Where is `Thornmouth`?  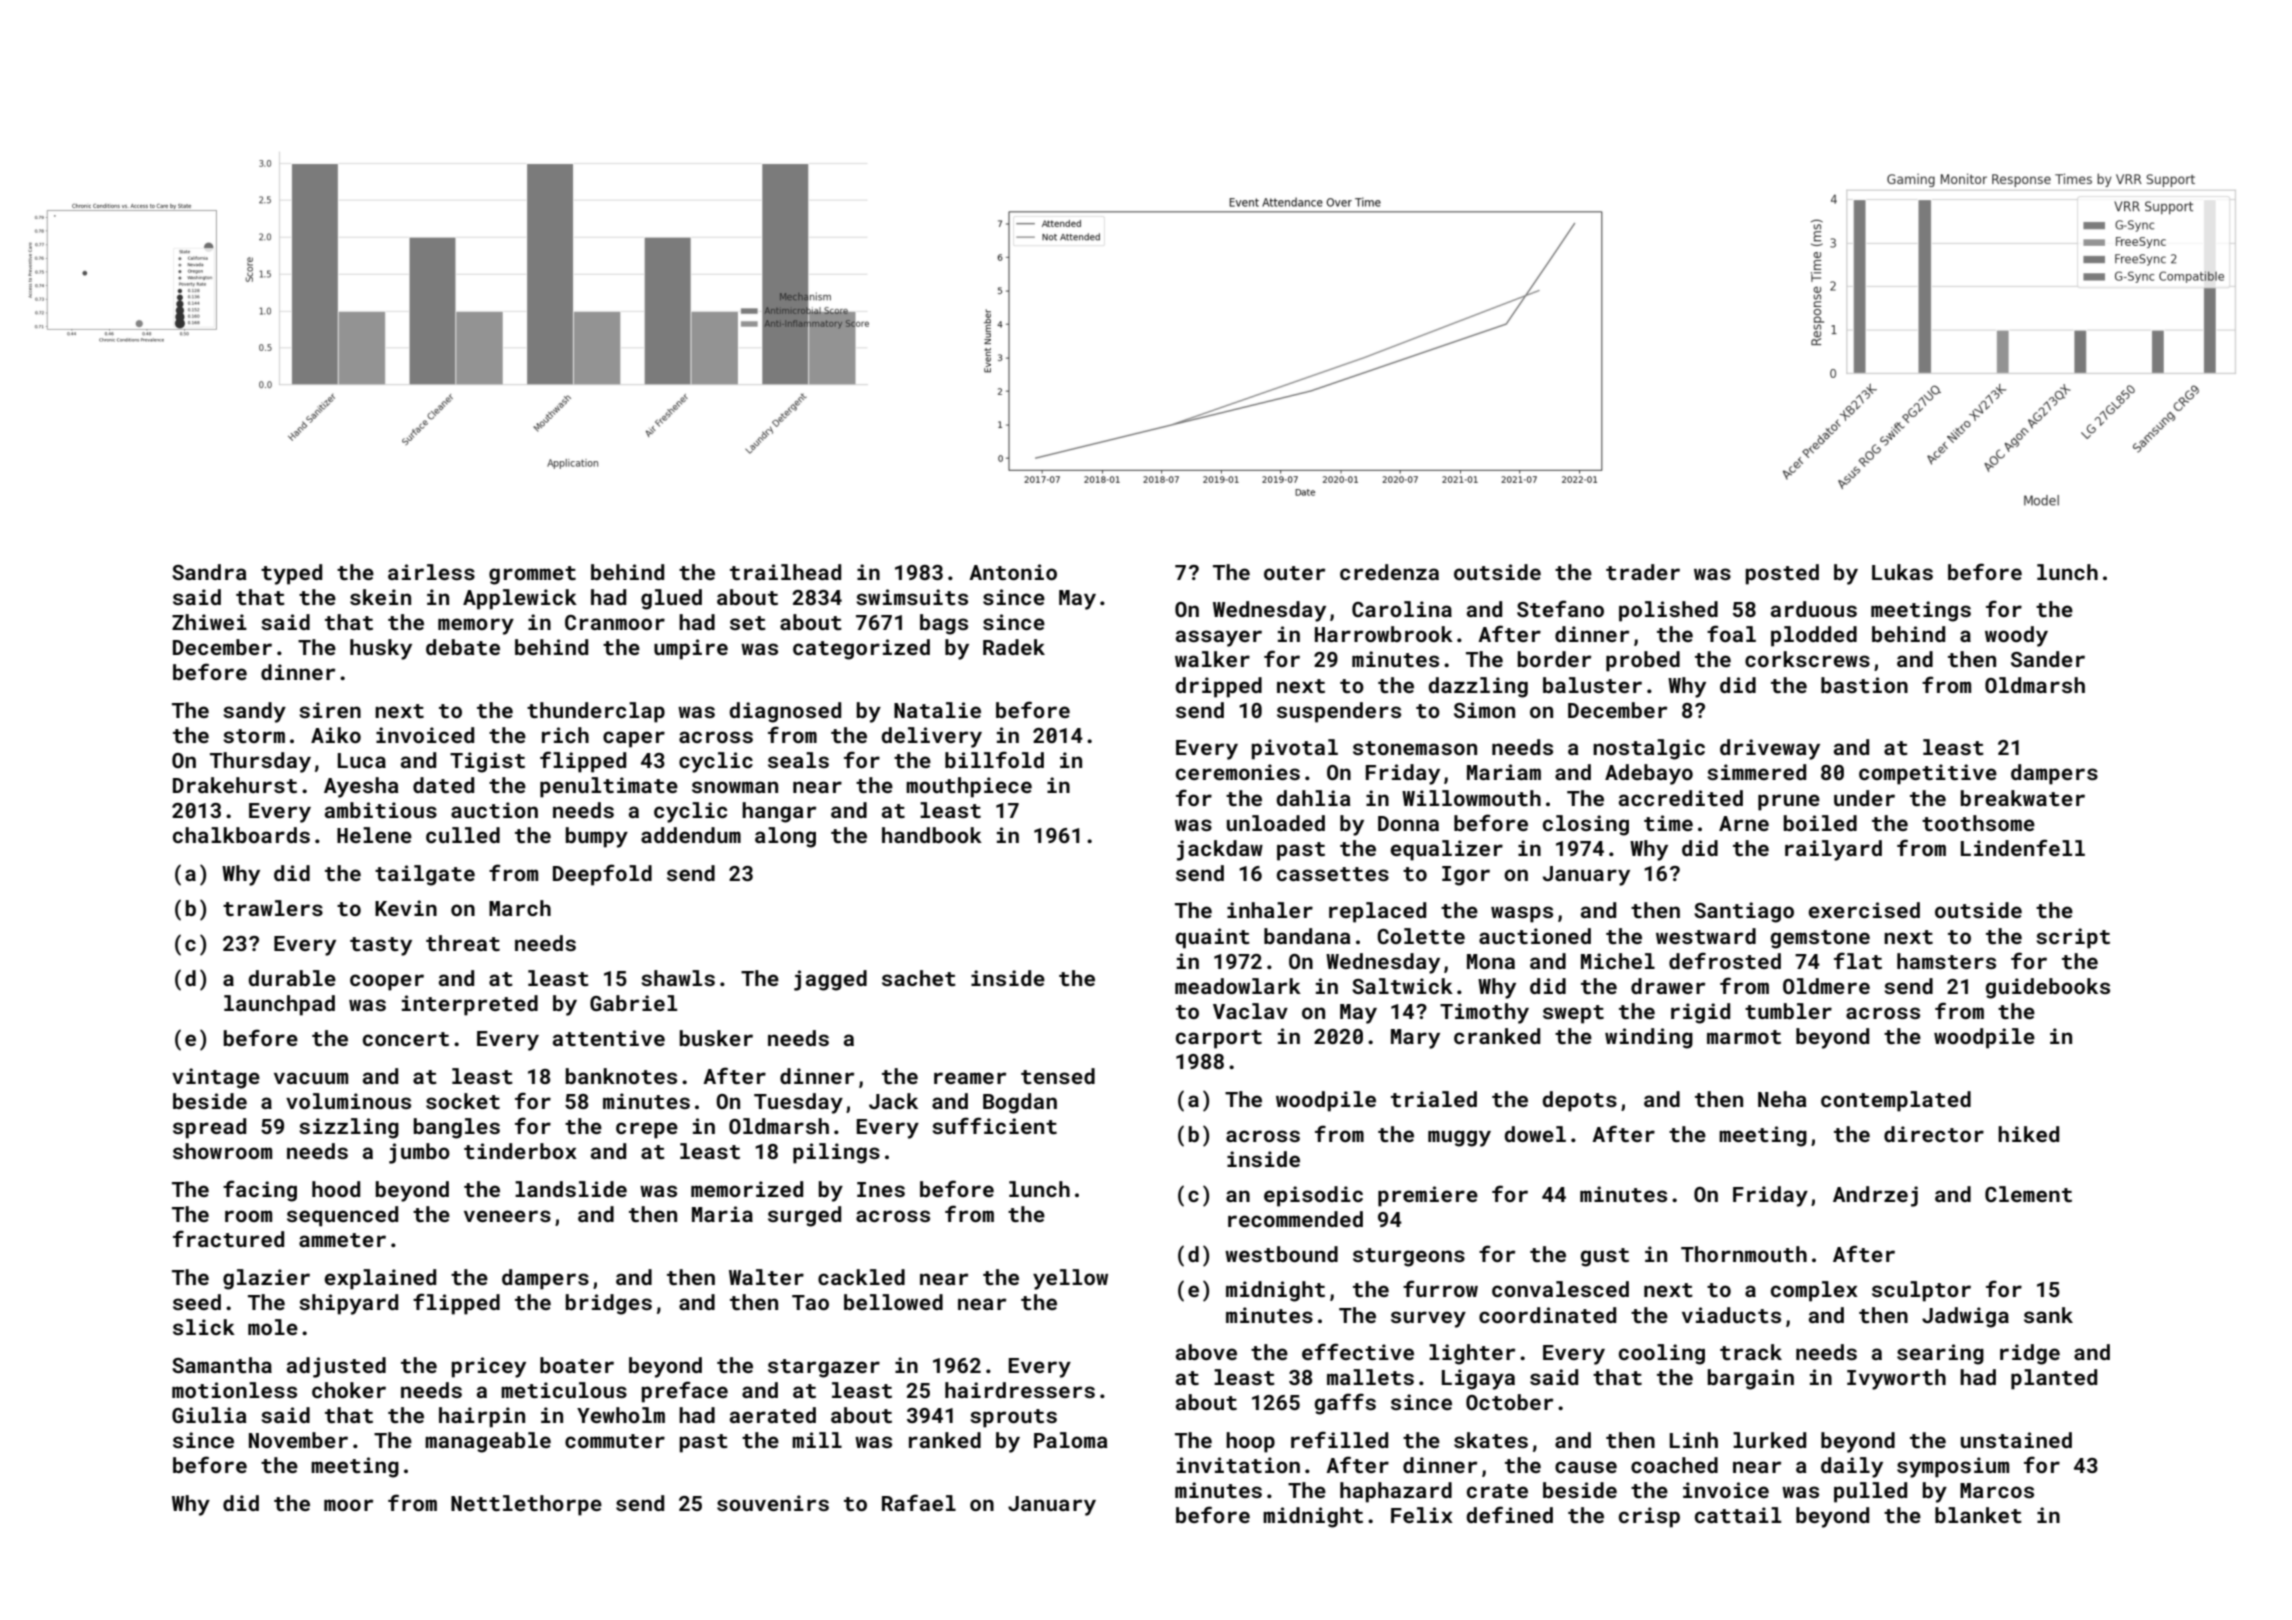
Thornmouth is located at coordinates (1744, 1254).
